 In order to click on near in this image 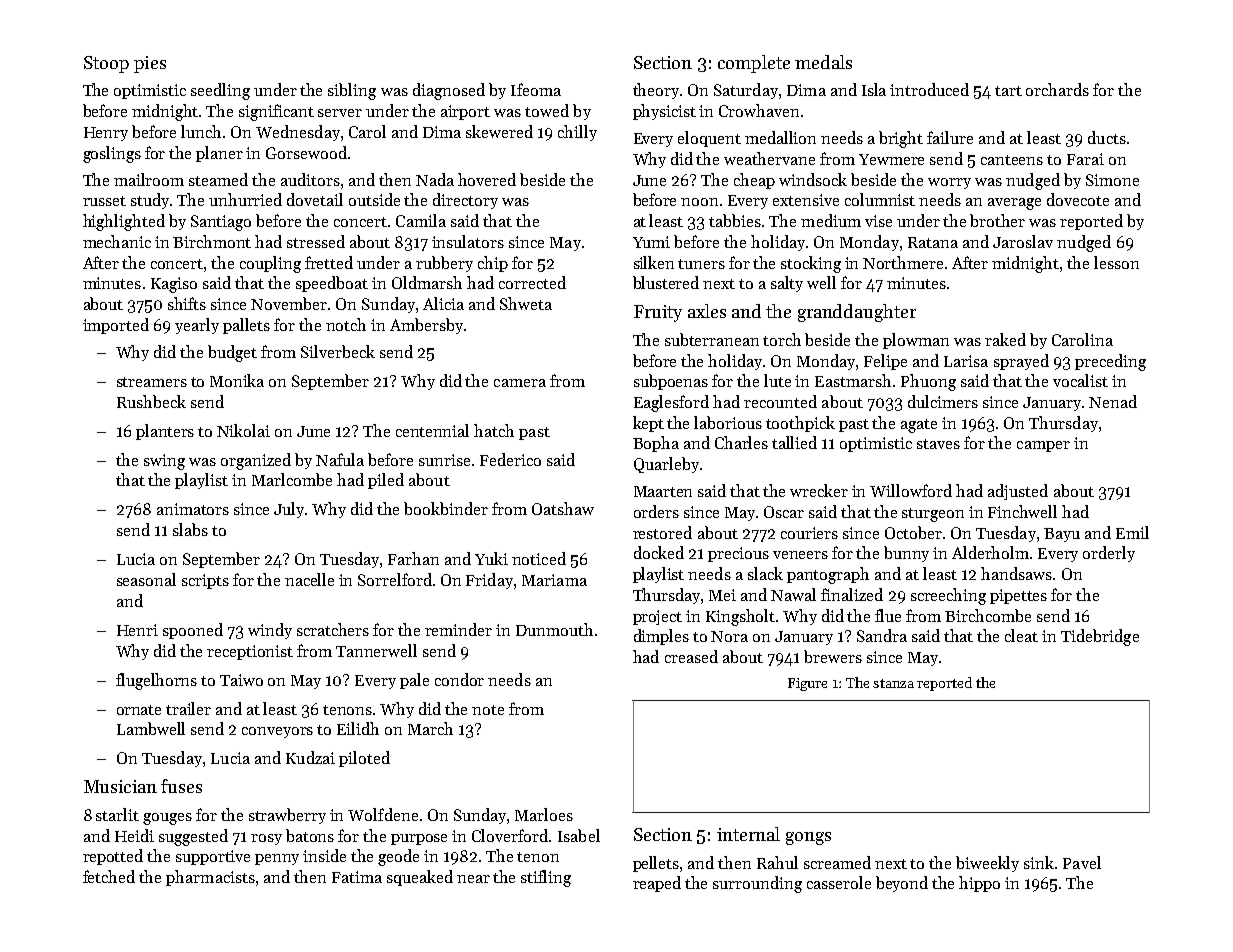, I will do `click(473, 879)`.
